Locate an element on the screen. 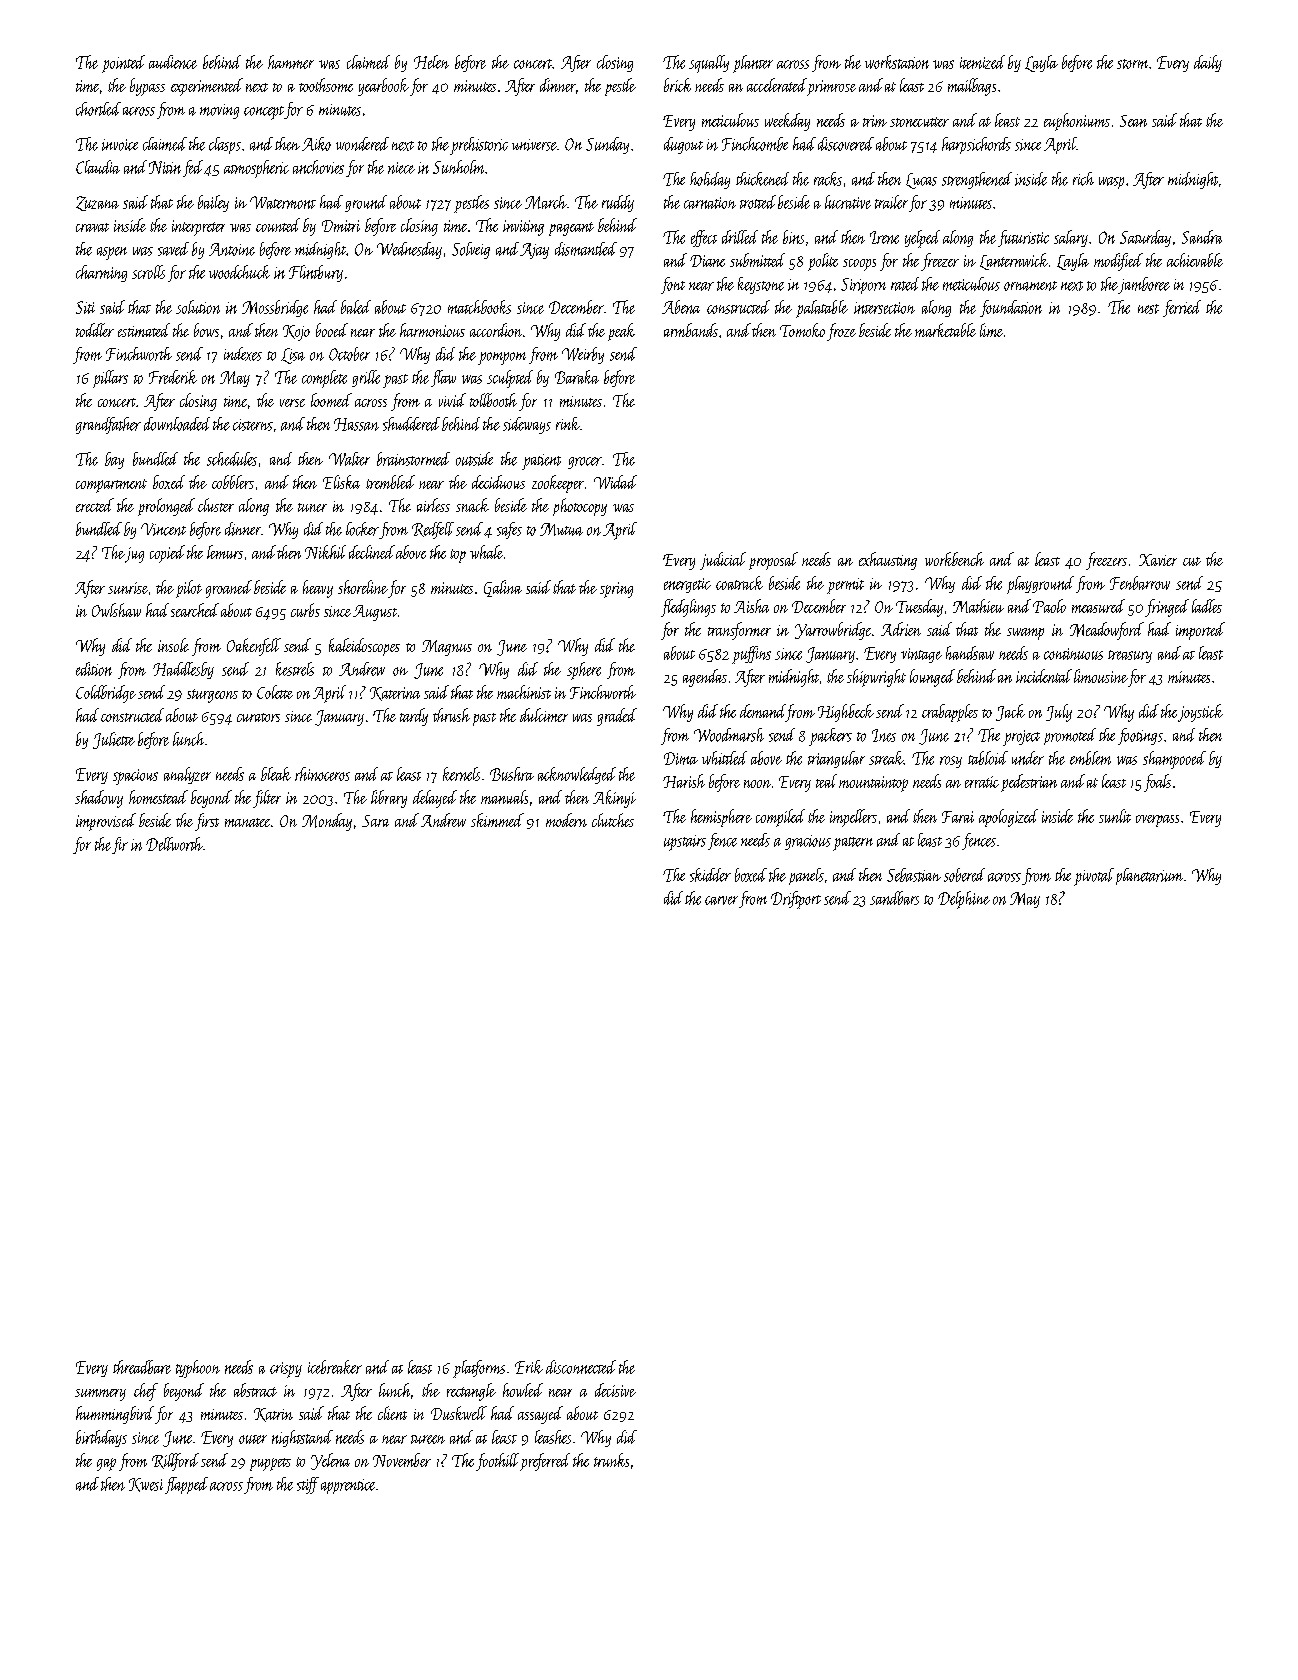 This screenshot has width=1298, height=1680. Galina is located at coordinates (503, 588).
